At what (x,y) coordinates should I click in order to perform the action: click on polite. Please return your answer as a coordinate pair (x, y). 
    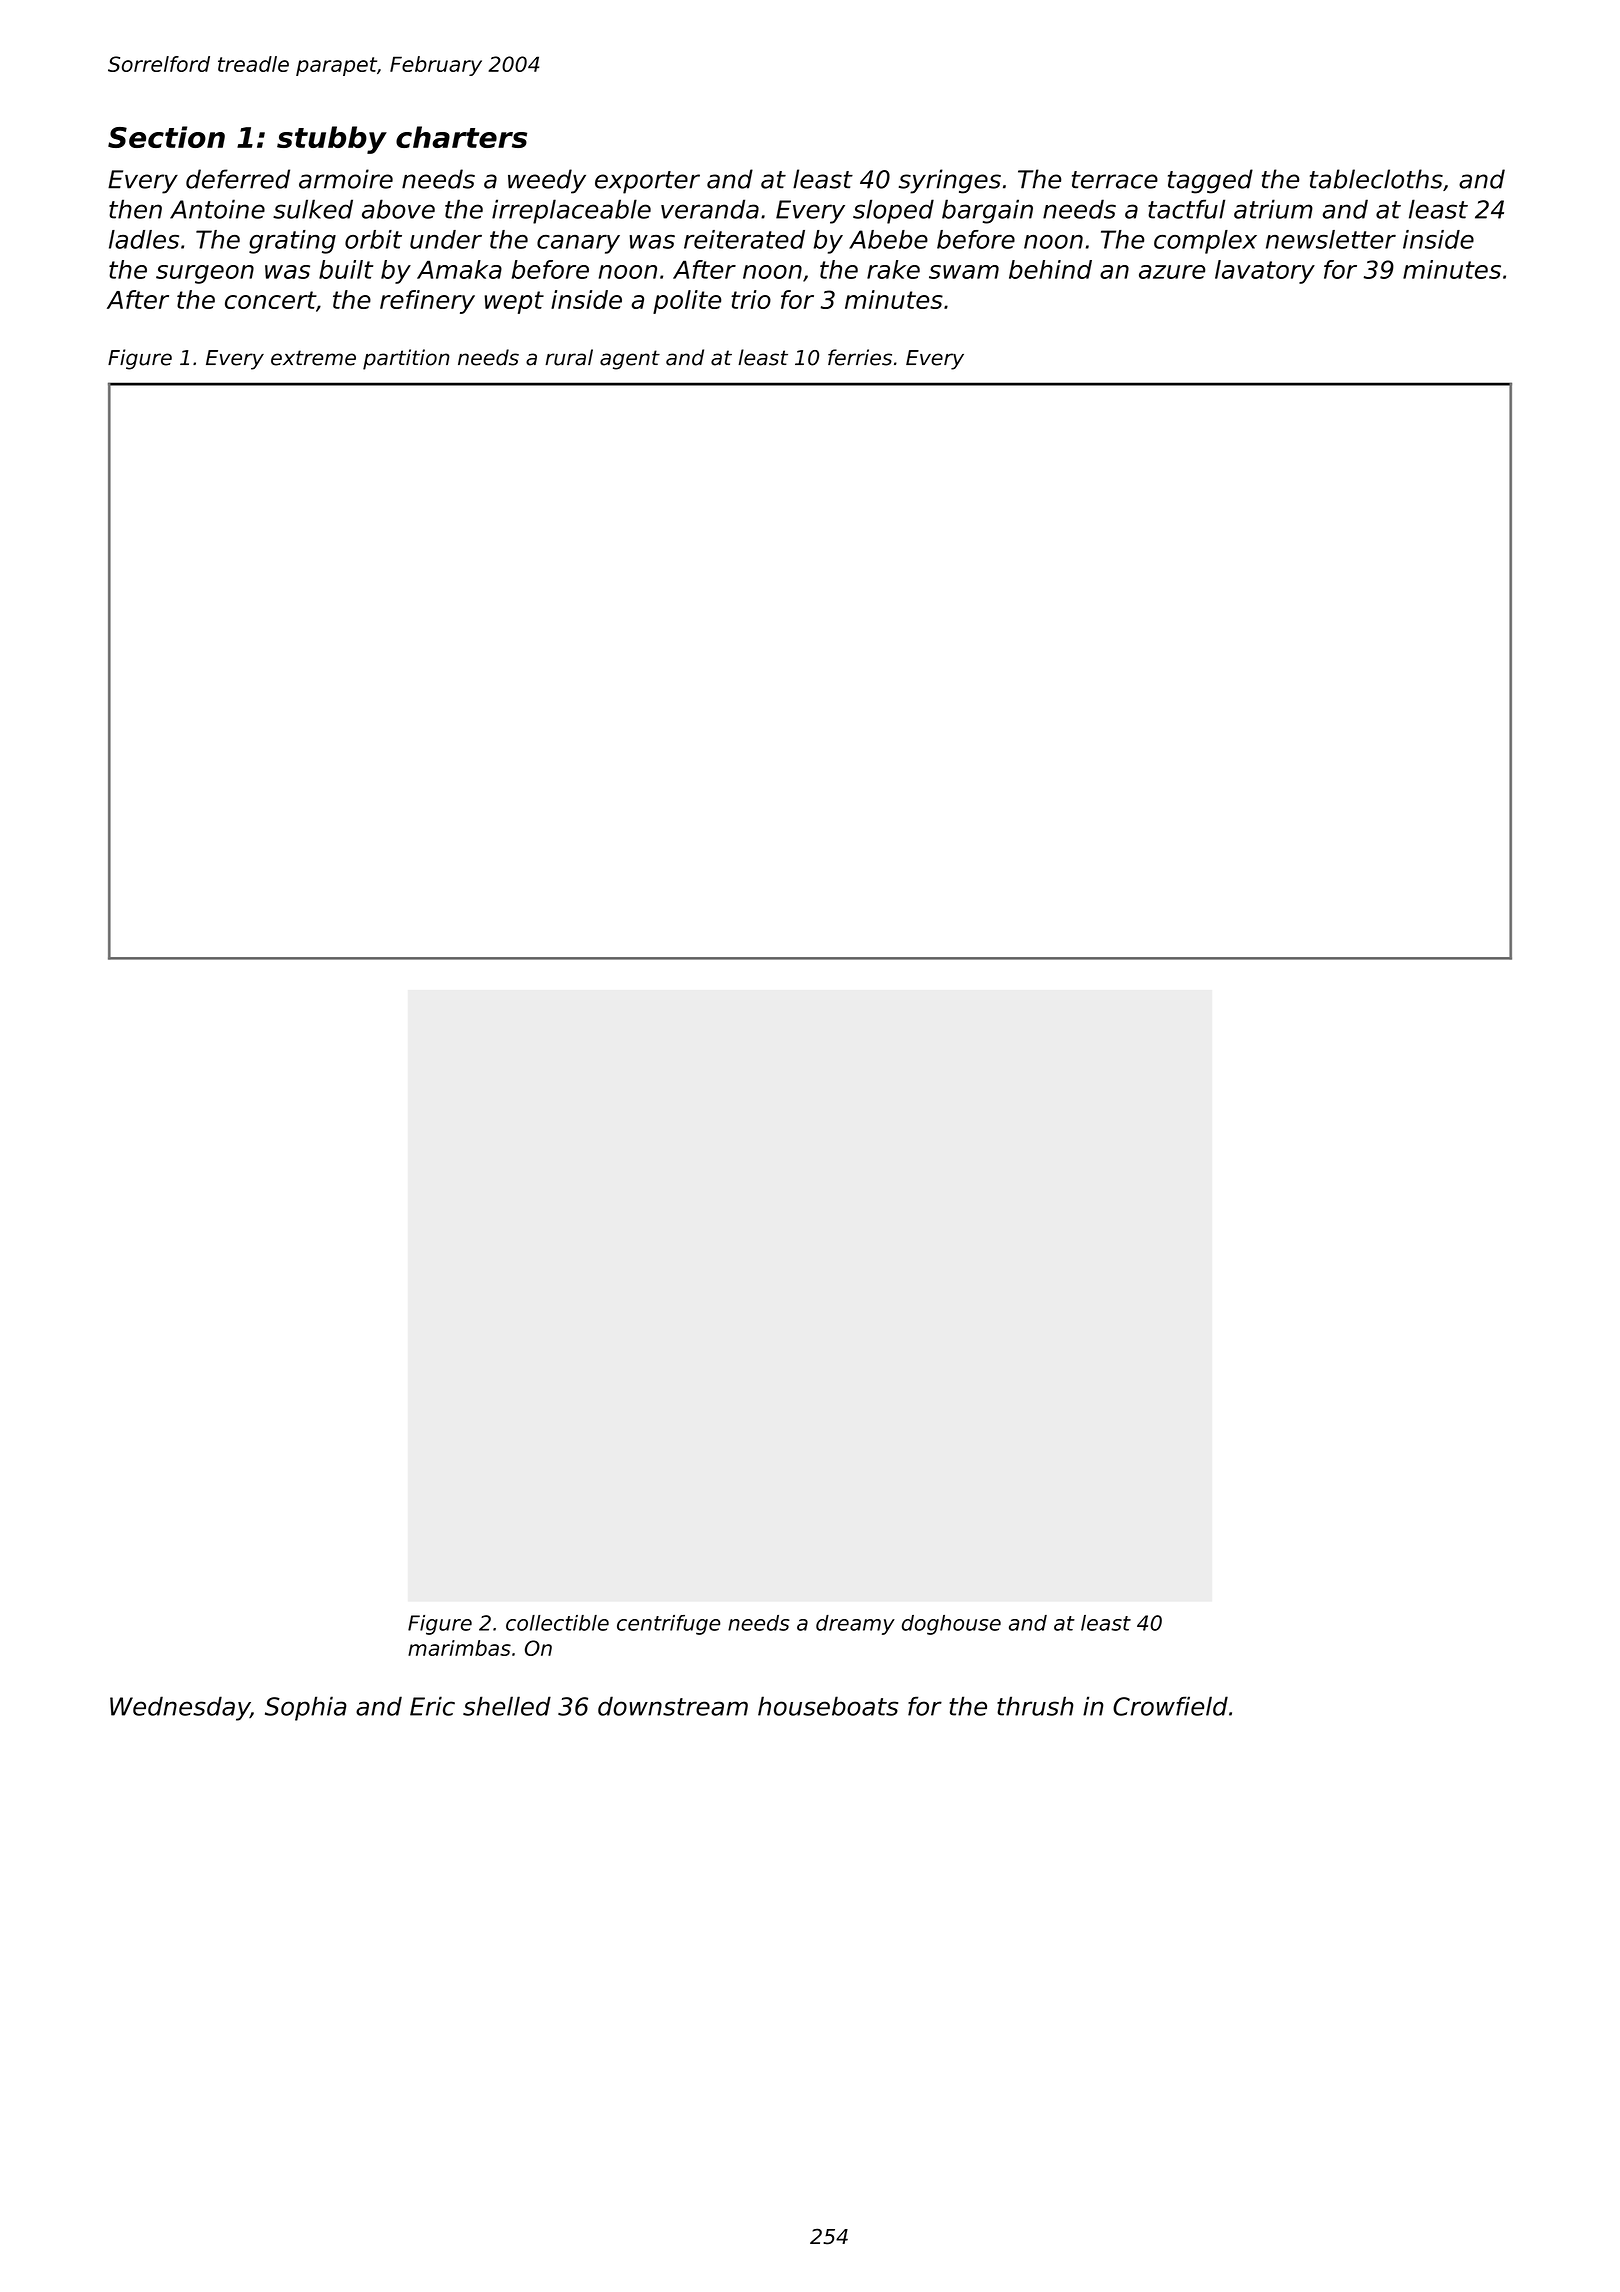
    Looking at the image, I should click on (687, 302).
